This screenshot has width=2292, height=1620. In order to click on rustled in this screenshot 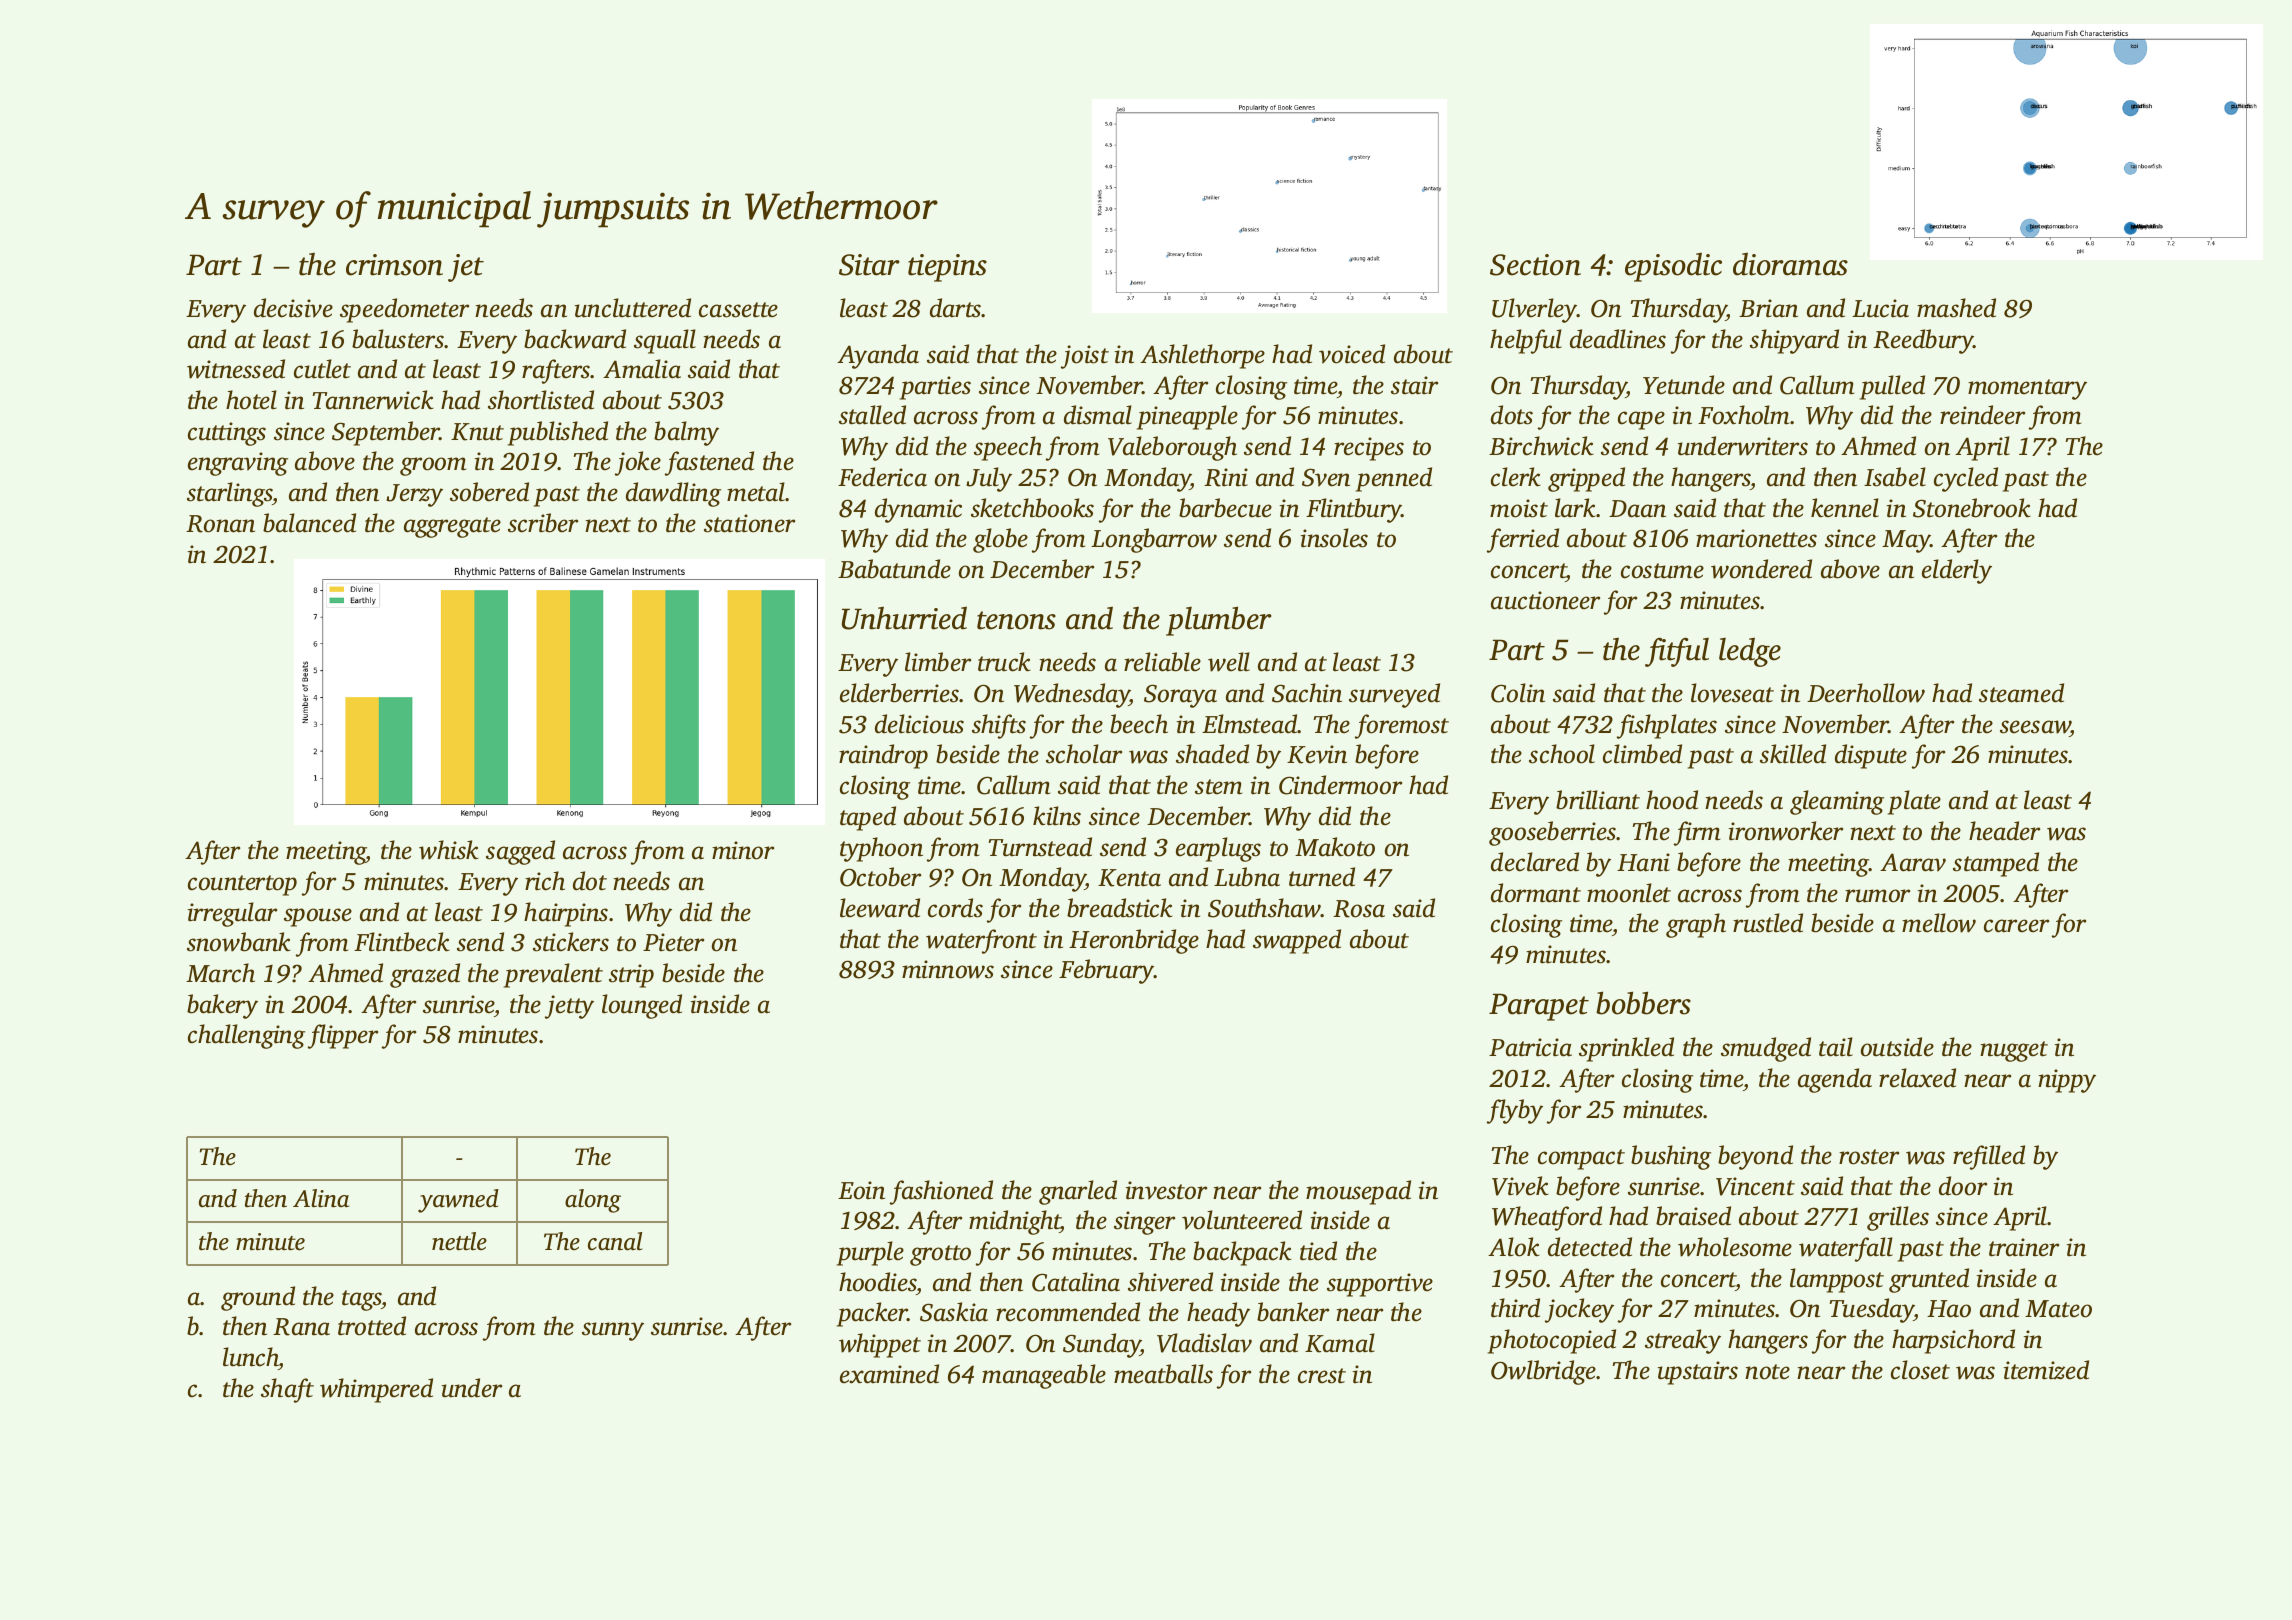, I will do `click(1768, 923)`.
